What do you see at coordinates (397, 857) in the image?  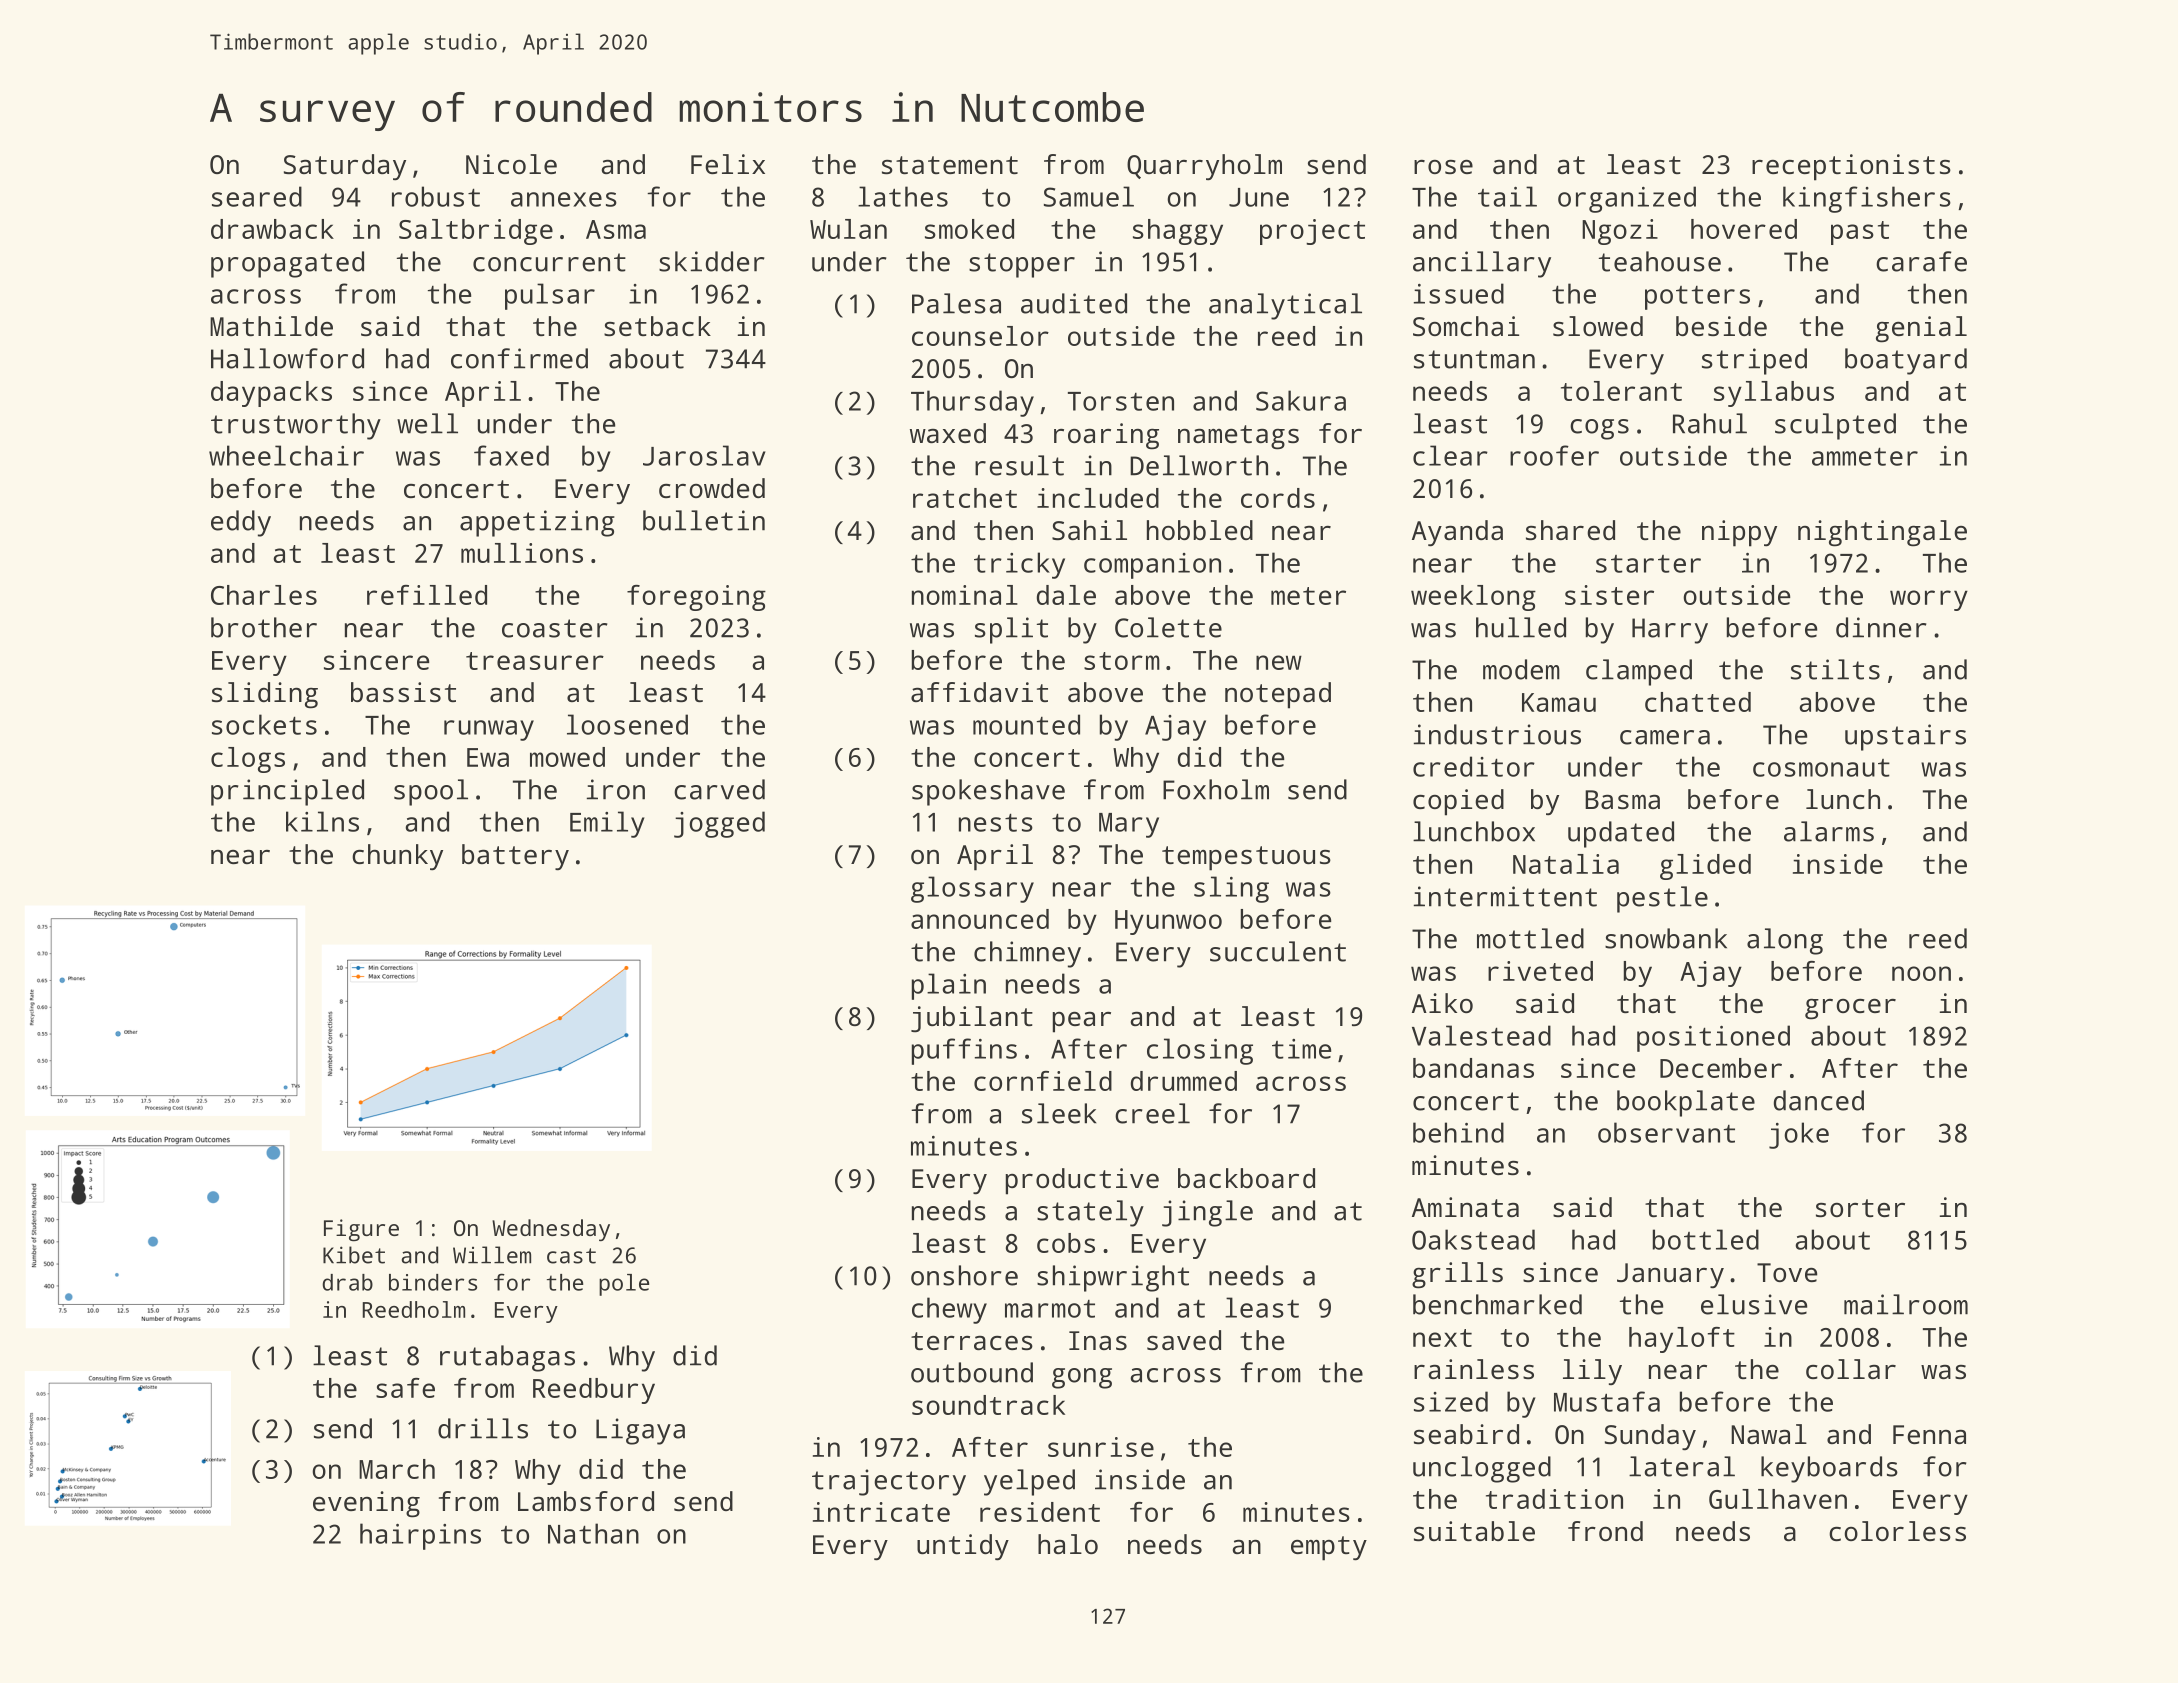 I see `chunky` at bounding box center [397, 857].
